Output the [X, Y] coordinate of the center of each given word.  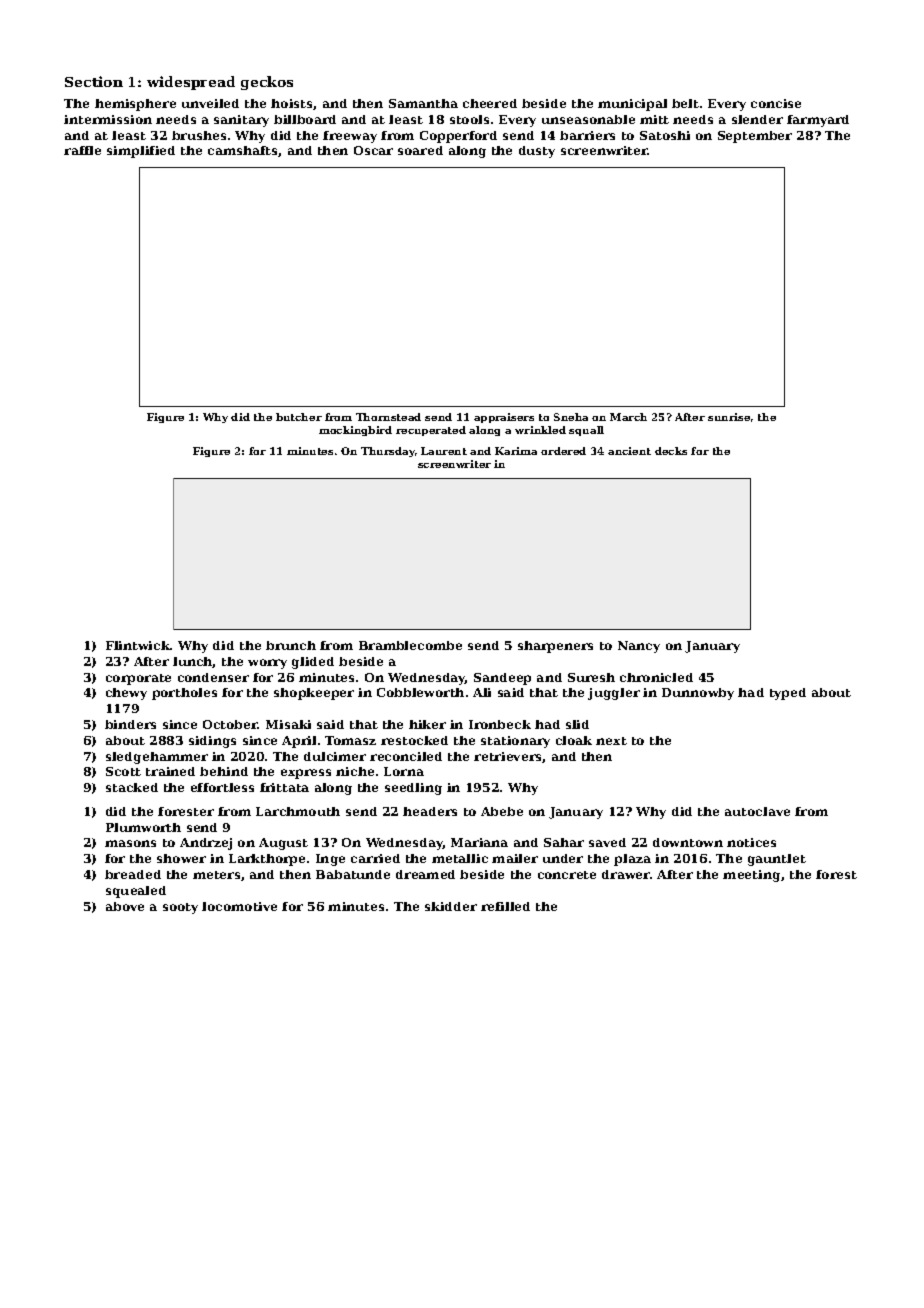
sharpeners [555, 647]
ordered [563, 451]
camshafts [242, 150]
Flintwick [138, 645]
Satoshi [665, 135]
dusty [537, 152]
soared [420, 150]
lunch [193, 662]
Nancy [639, 647]
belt [685, 103]
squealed [136, 892]
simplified [141, 152]
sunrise [729, 417]
